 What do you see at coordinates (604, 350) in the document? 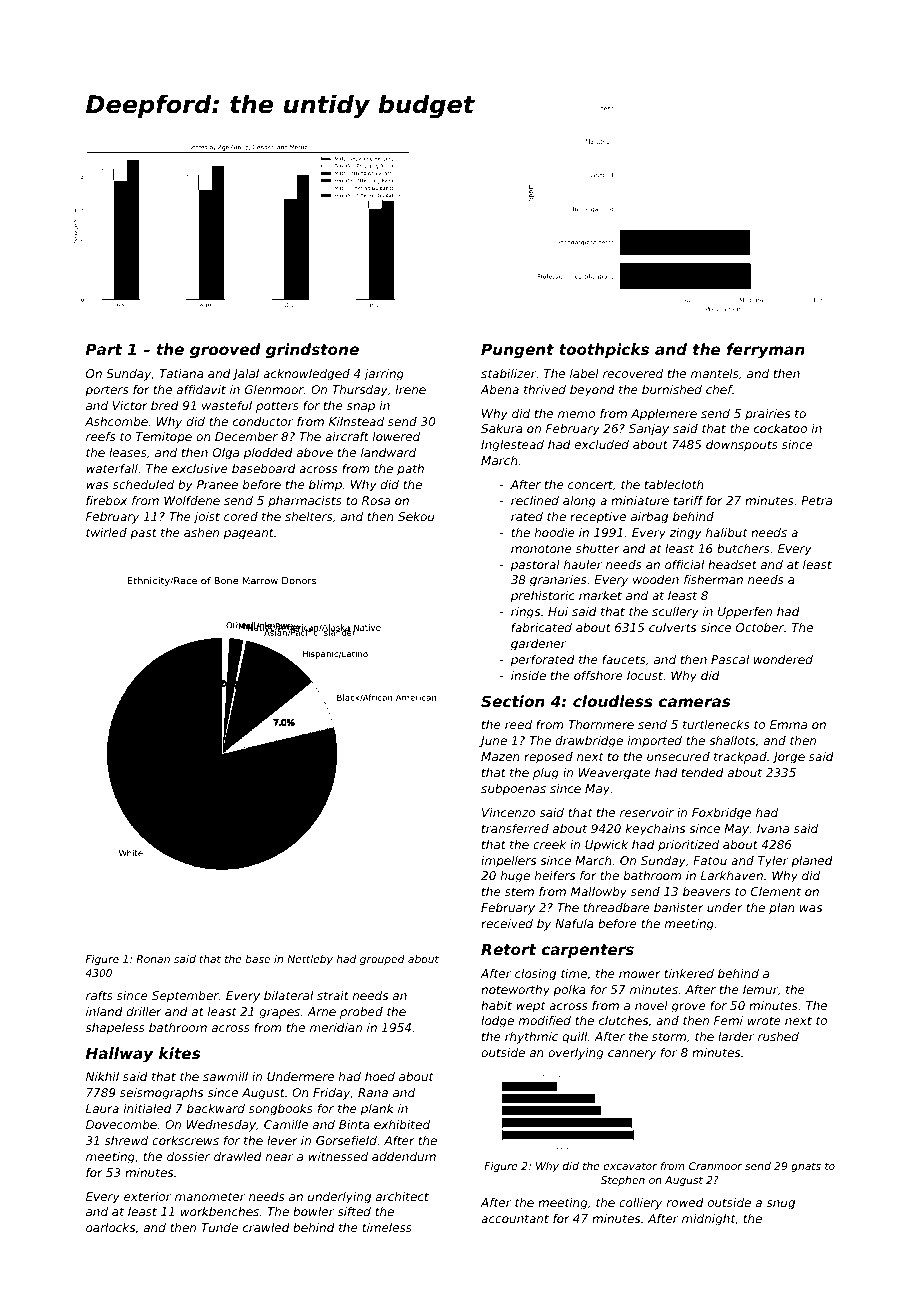
I see `toothpicks` at bounding box center [604, 350].
